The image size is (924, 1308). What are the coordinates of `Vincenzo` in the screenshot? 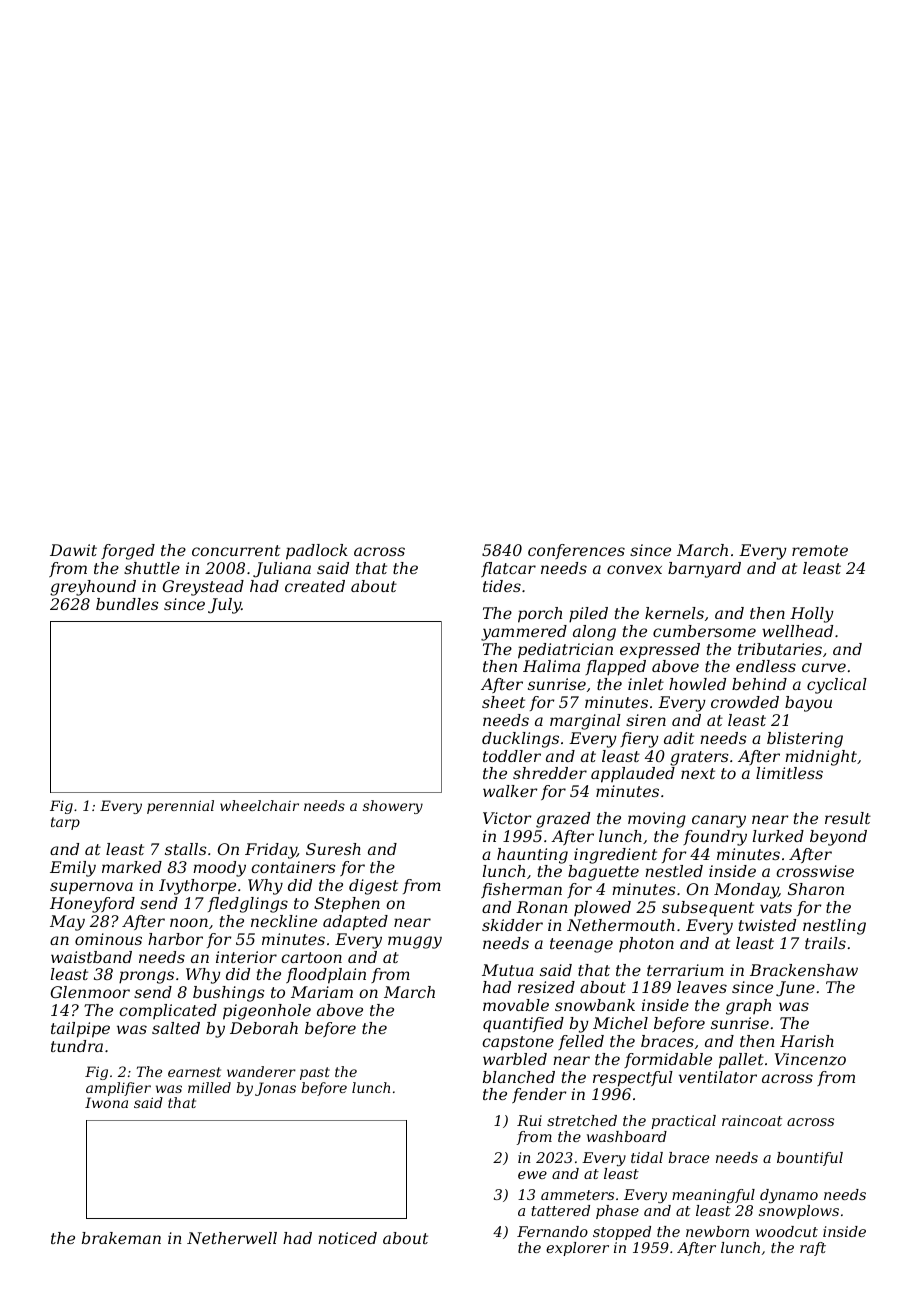 It's located at (810, 1059).
